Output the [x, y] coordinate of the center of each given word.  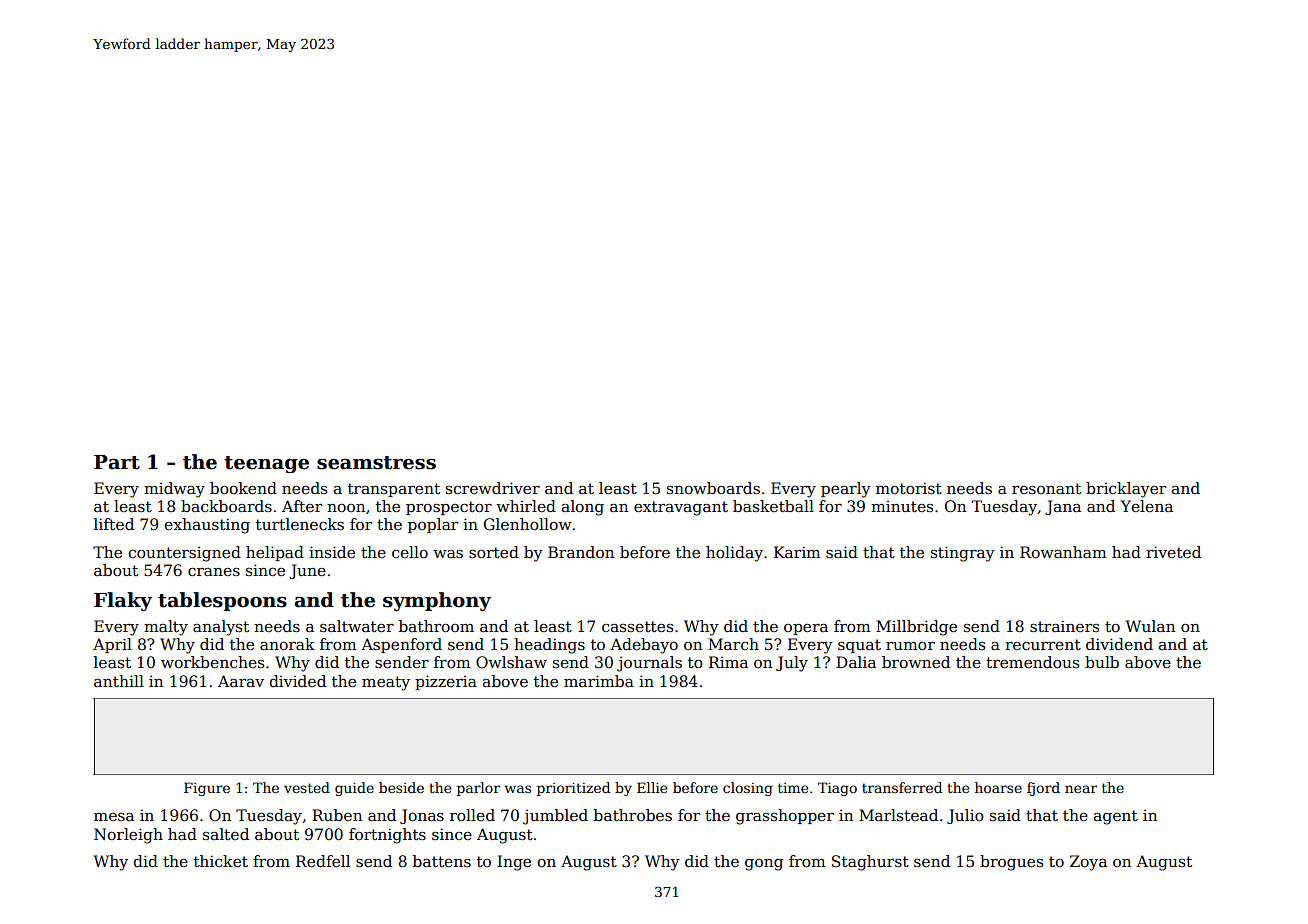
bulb [1102, 662]
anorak [287, 644]
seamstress [376, 463]
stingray [963, 554]
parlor [478, 789]
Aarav [241, 681]
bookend [243, 488]
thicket [221, 861]
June [307, 571]
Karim [797, 552]
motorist [909, 488]
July [792, 664]
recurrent [1043, 645]
